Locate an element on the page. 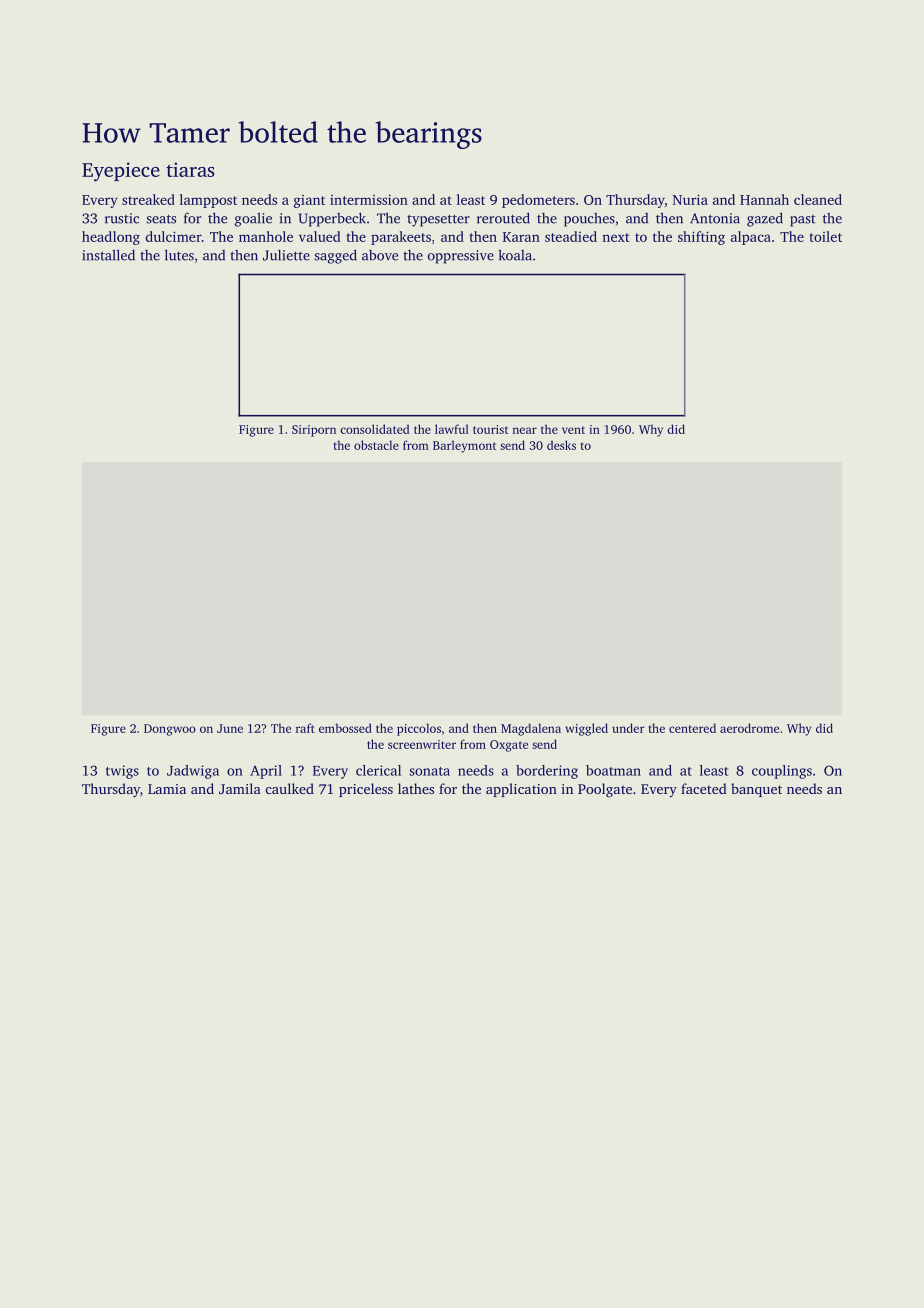 The width and height of the image is (924, 1308). Dongwoo is located at coordinates (170, 730).
